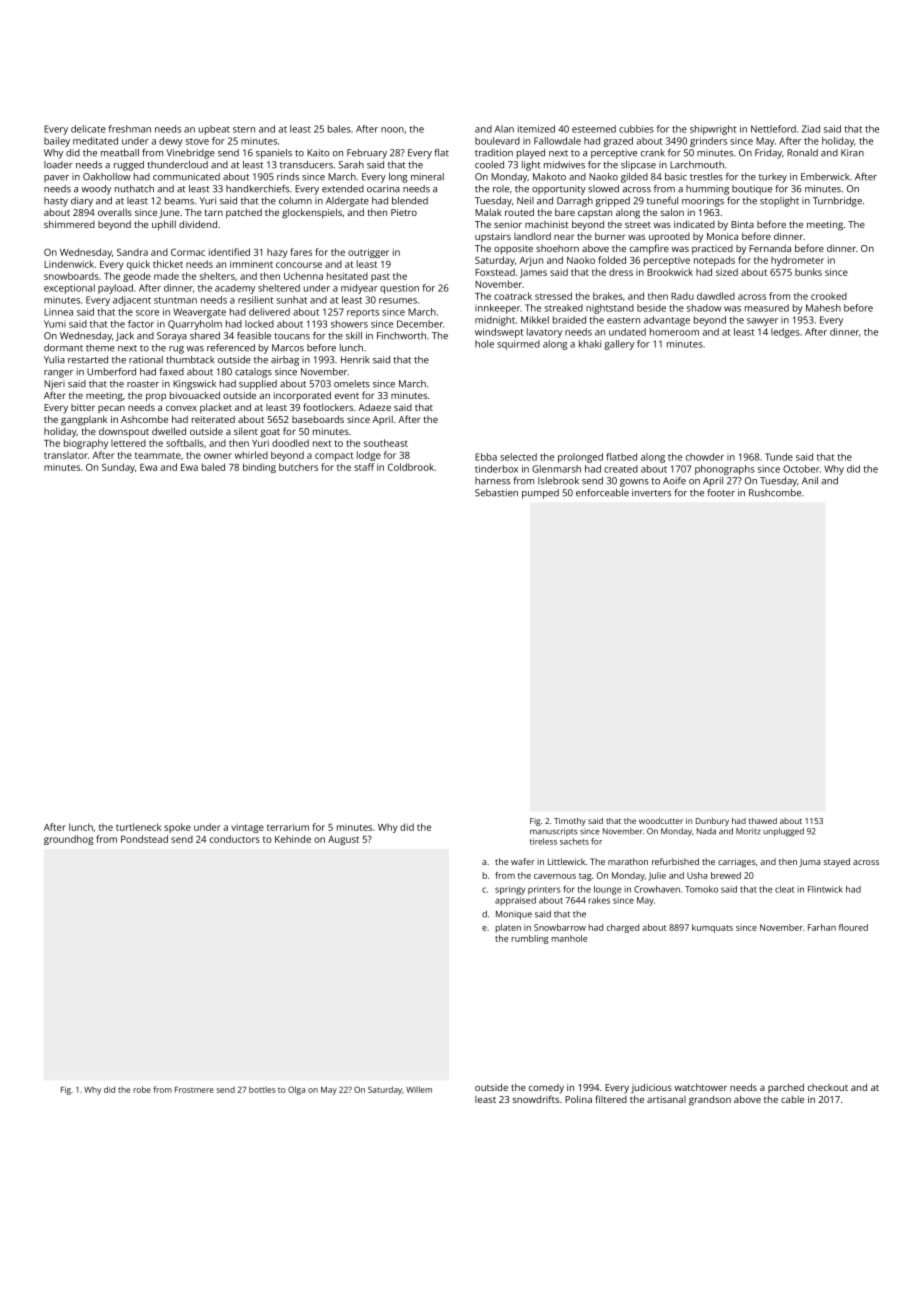 This screenshot has height=1308, width=924. What do you see at coordinates (68, 840) in the screenshot?
I see `groundhog` at bounding box center [68, 840].
